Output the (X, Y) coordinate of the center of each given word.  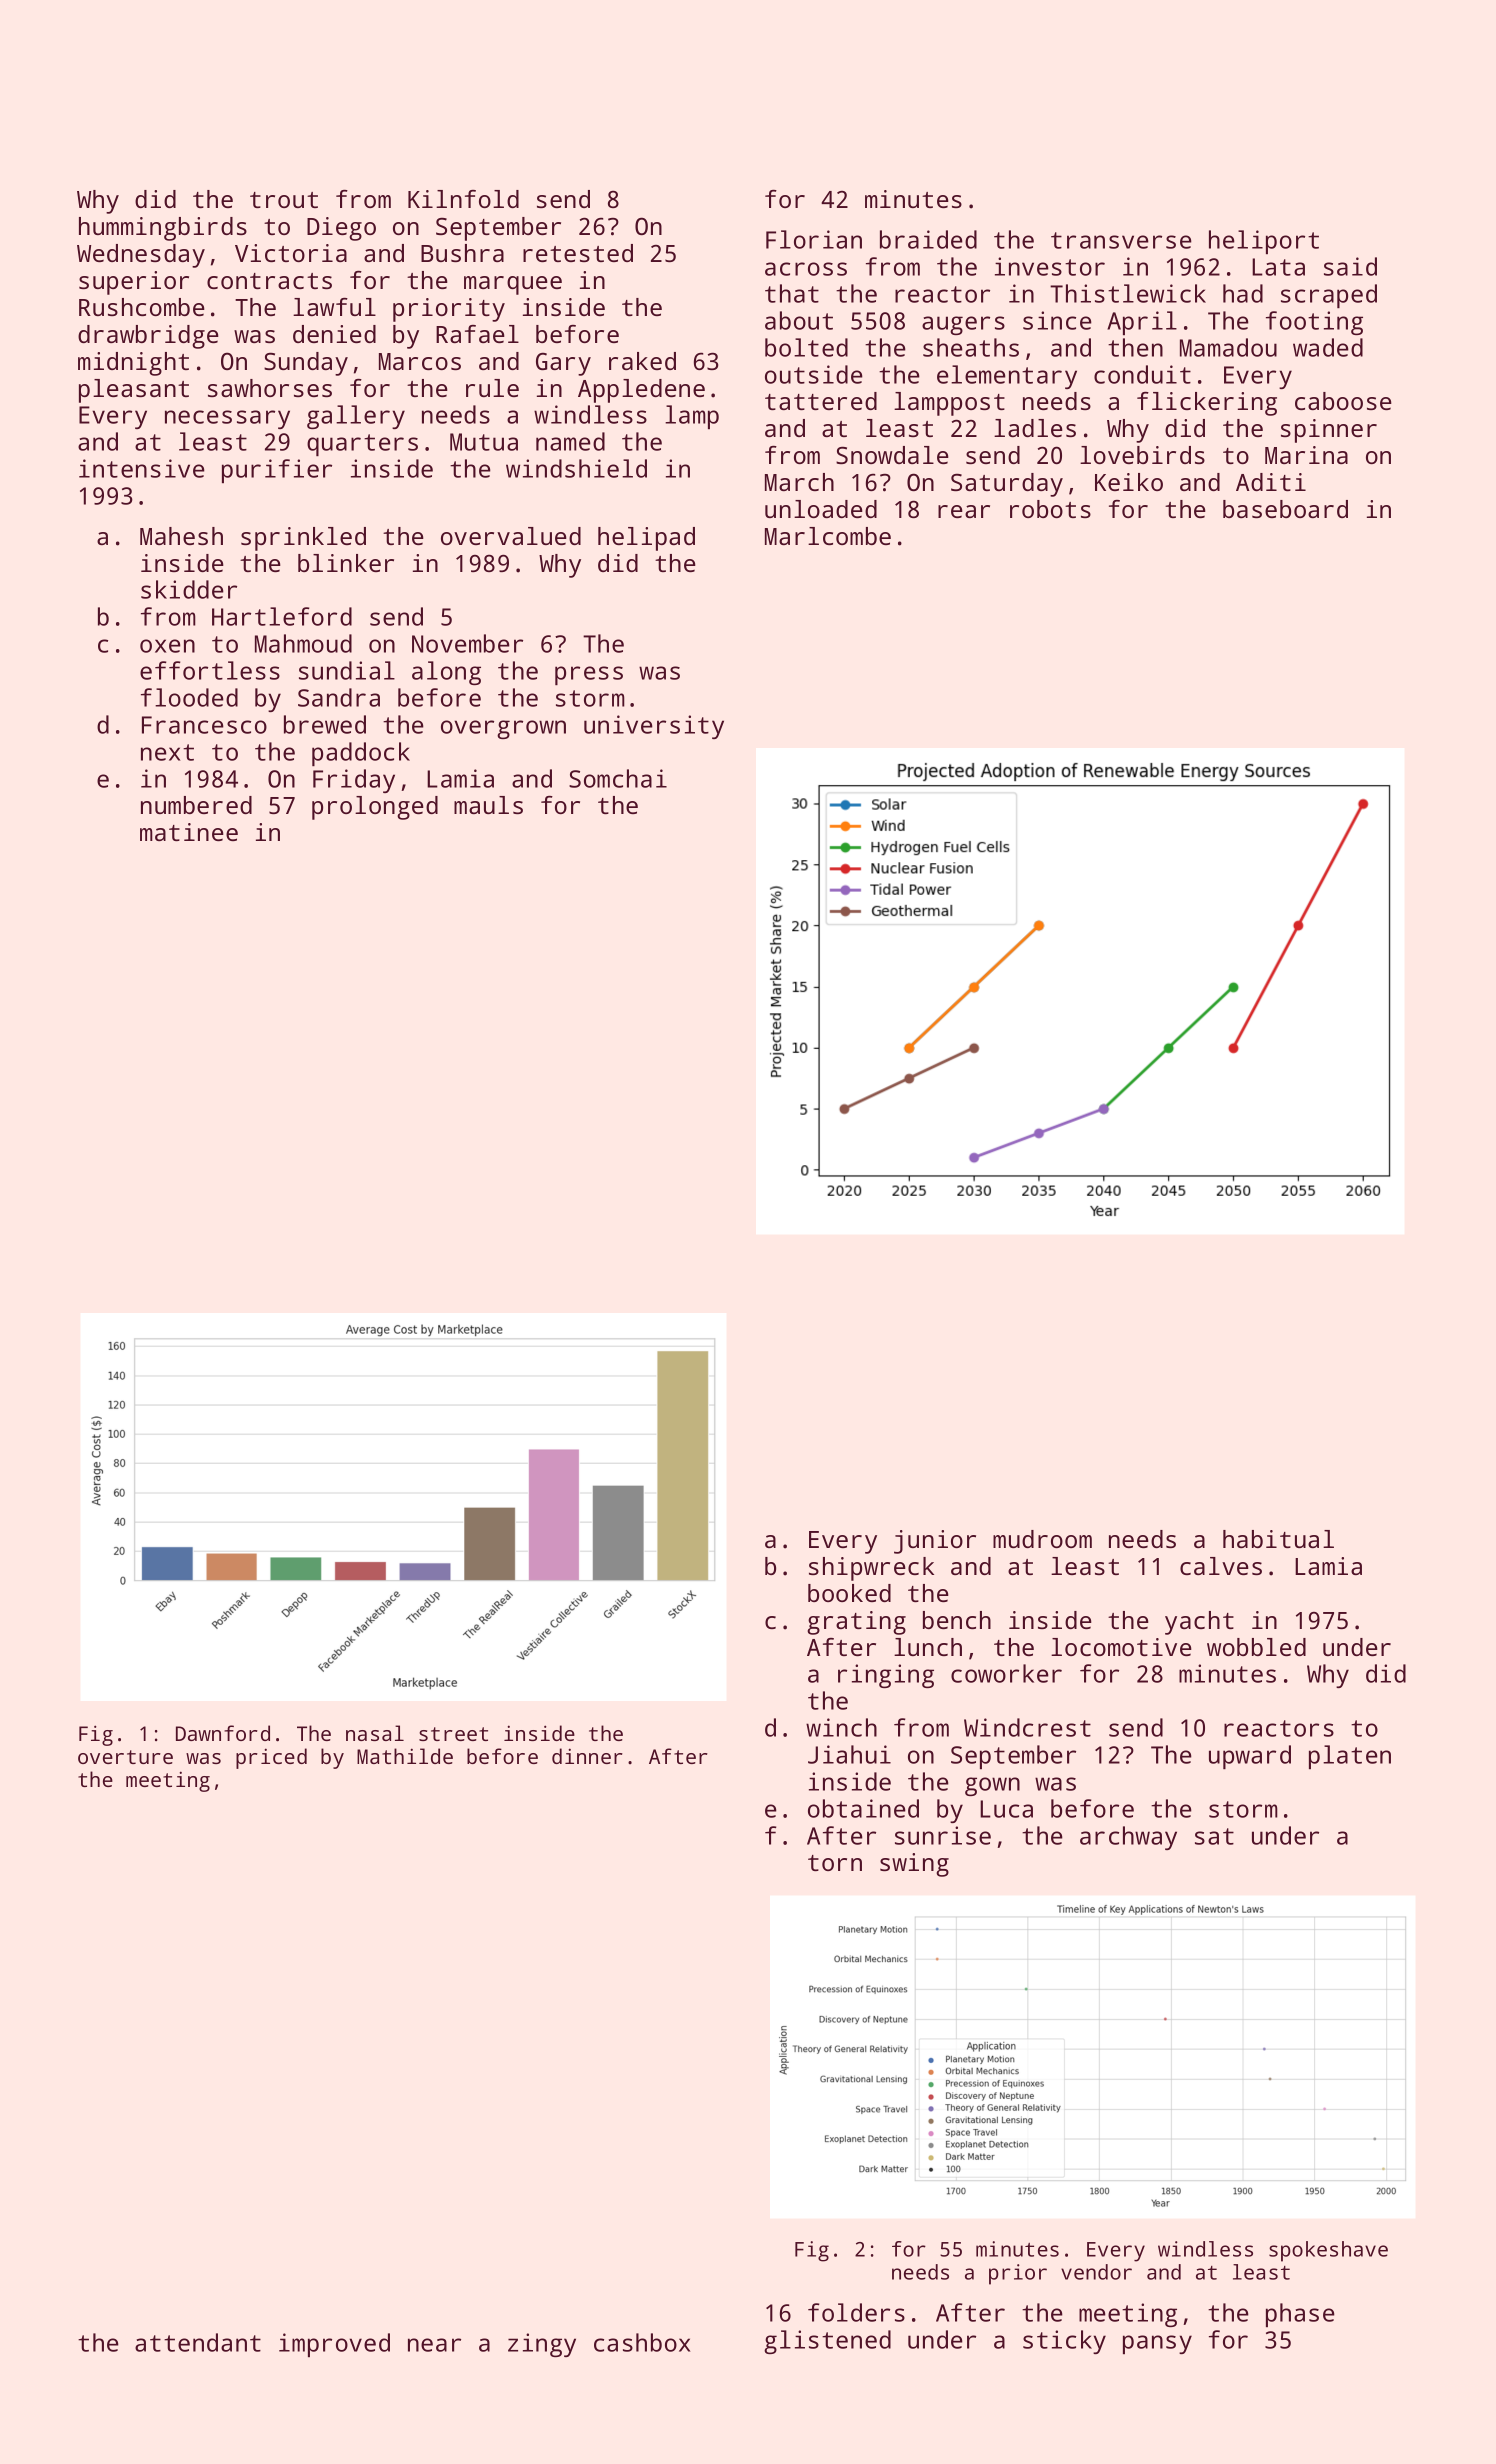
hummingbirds (163, 229)
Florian (814, 239)
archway (1128, 1838)
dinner (587, 1756)
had (1243, 293)
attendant (198, 2342)
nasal (375, 1733)
